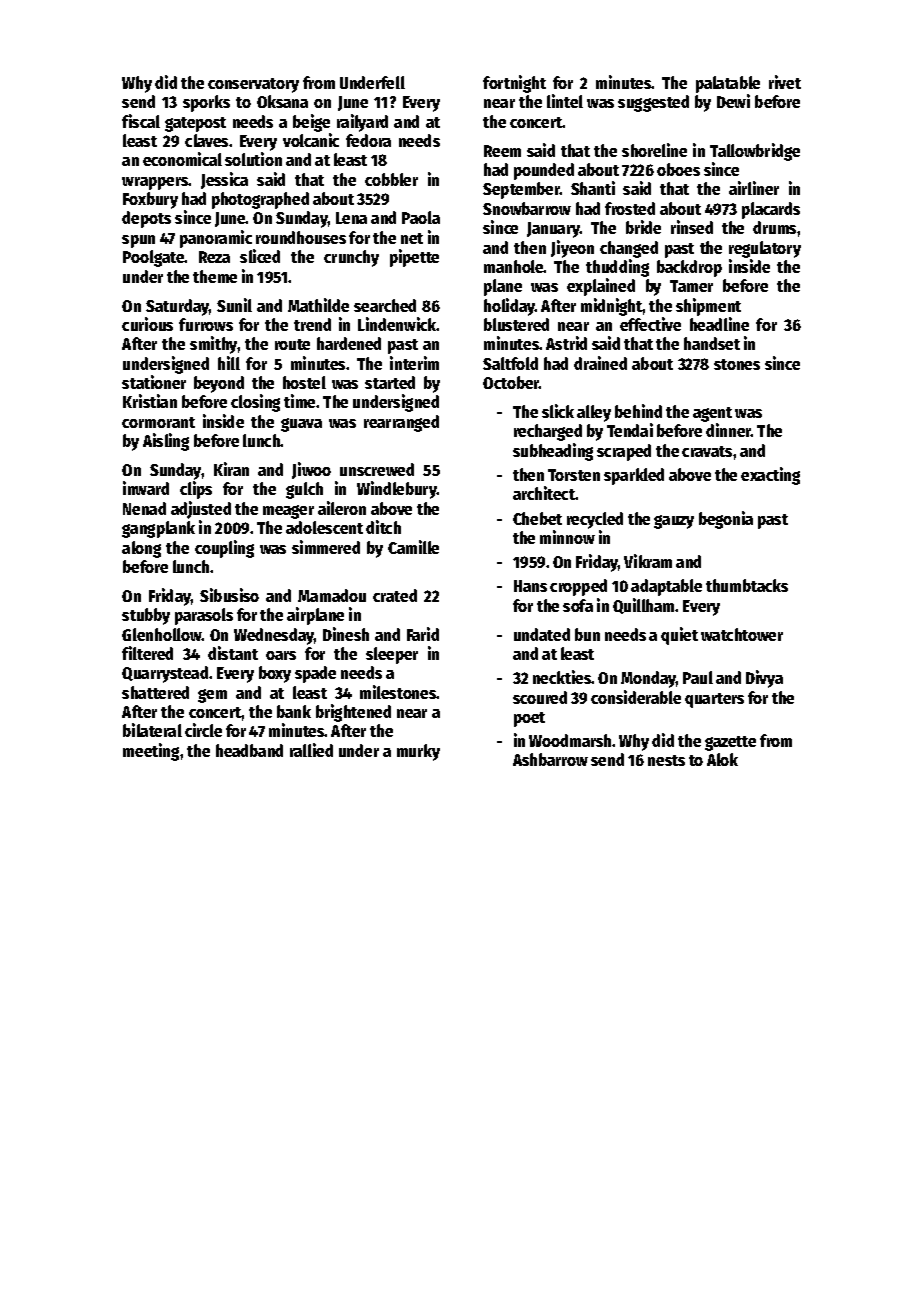  What do you see at coordinates (679, 636) in the screenshot?
I see `quiet` at bounding box center [679, 636].
